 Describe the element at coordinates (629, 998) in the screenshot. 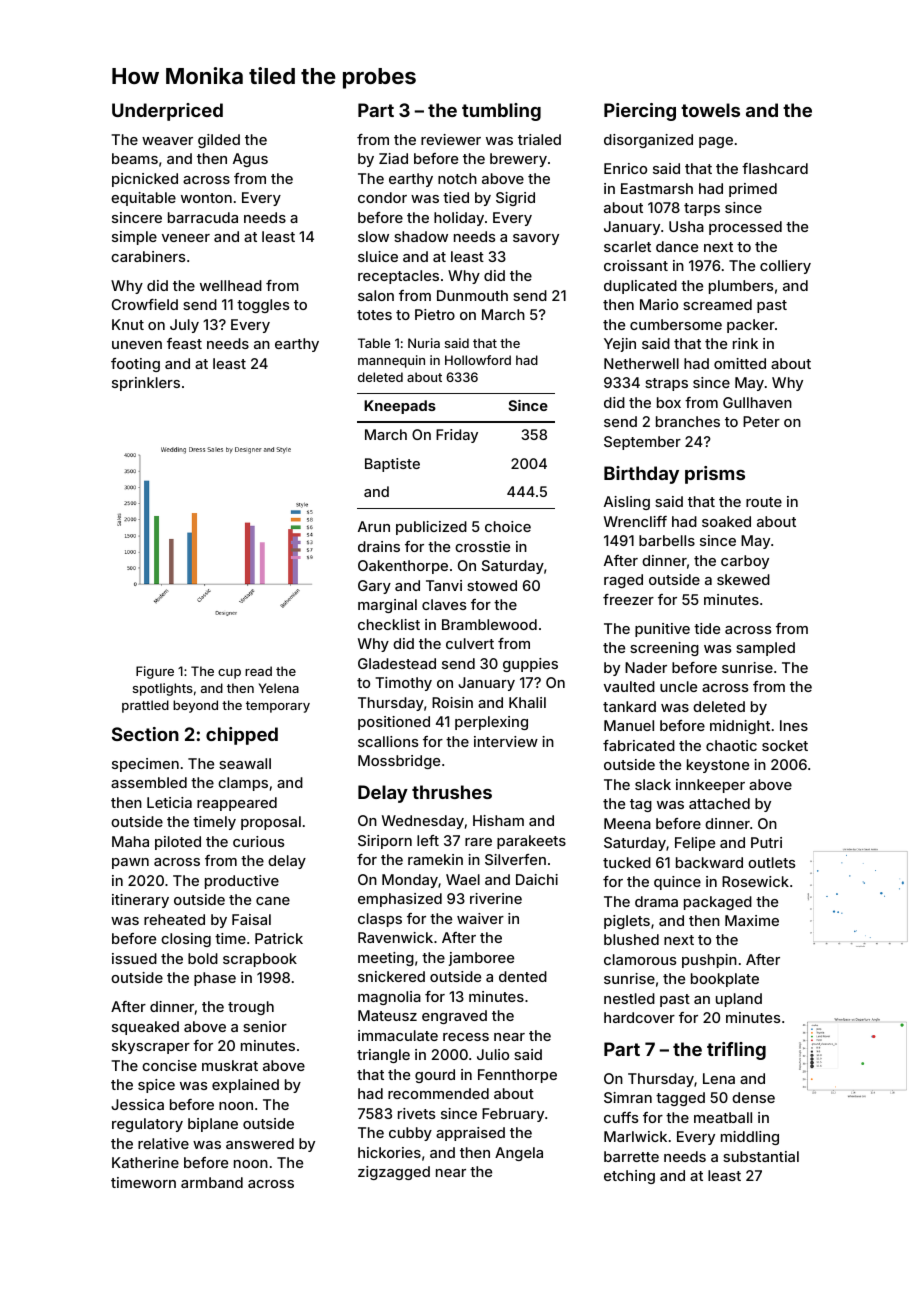

I see `nestled` at that location.
